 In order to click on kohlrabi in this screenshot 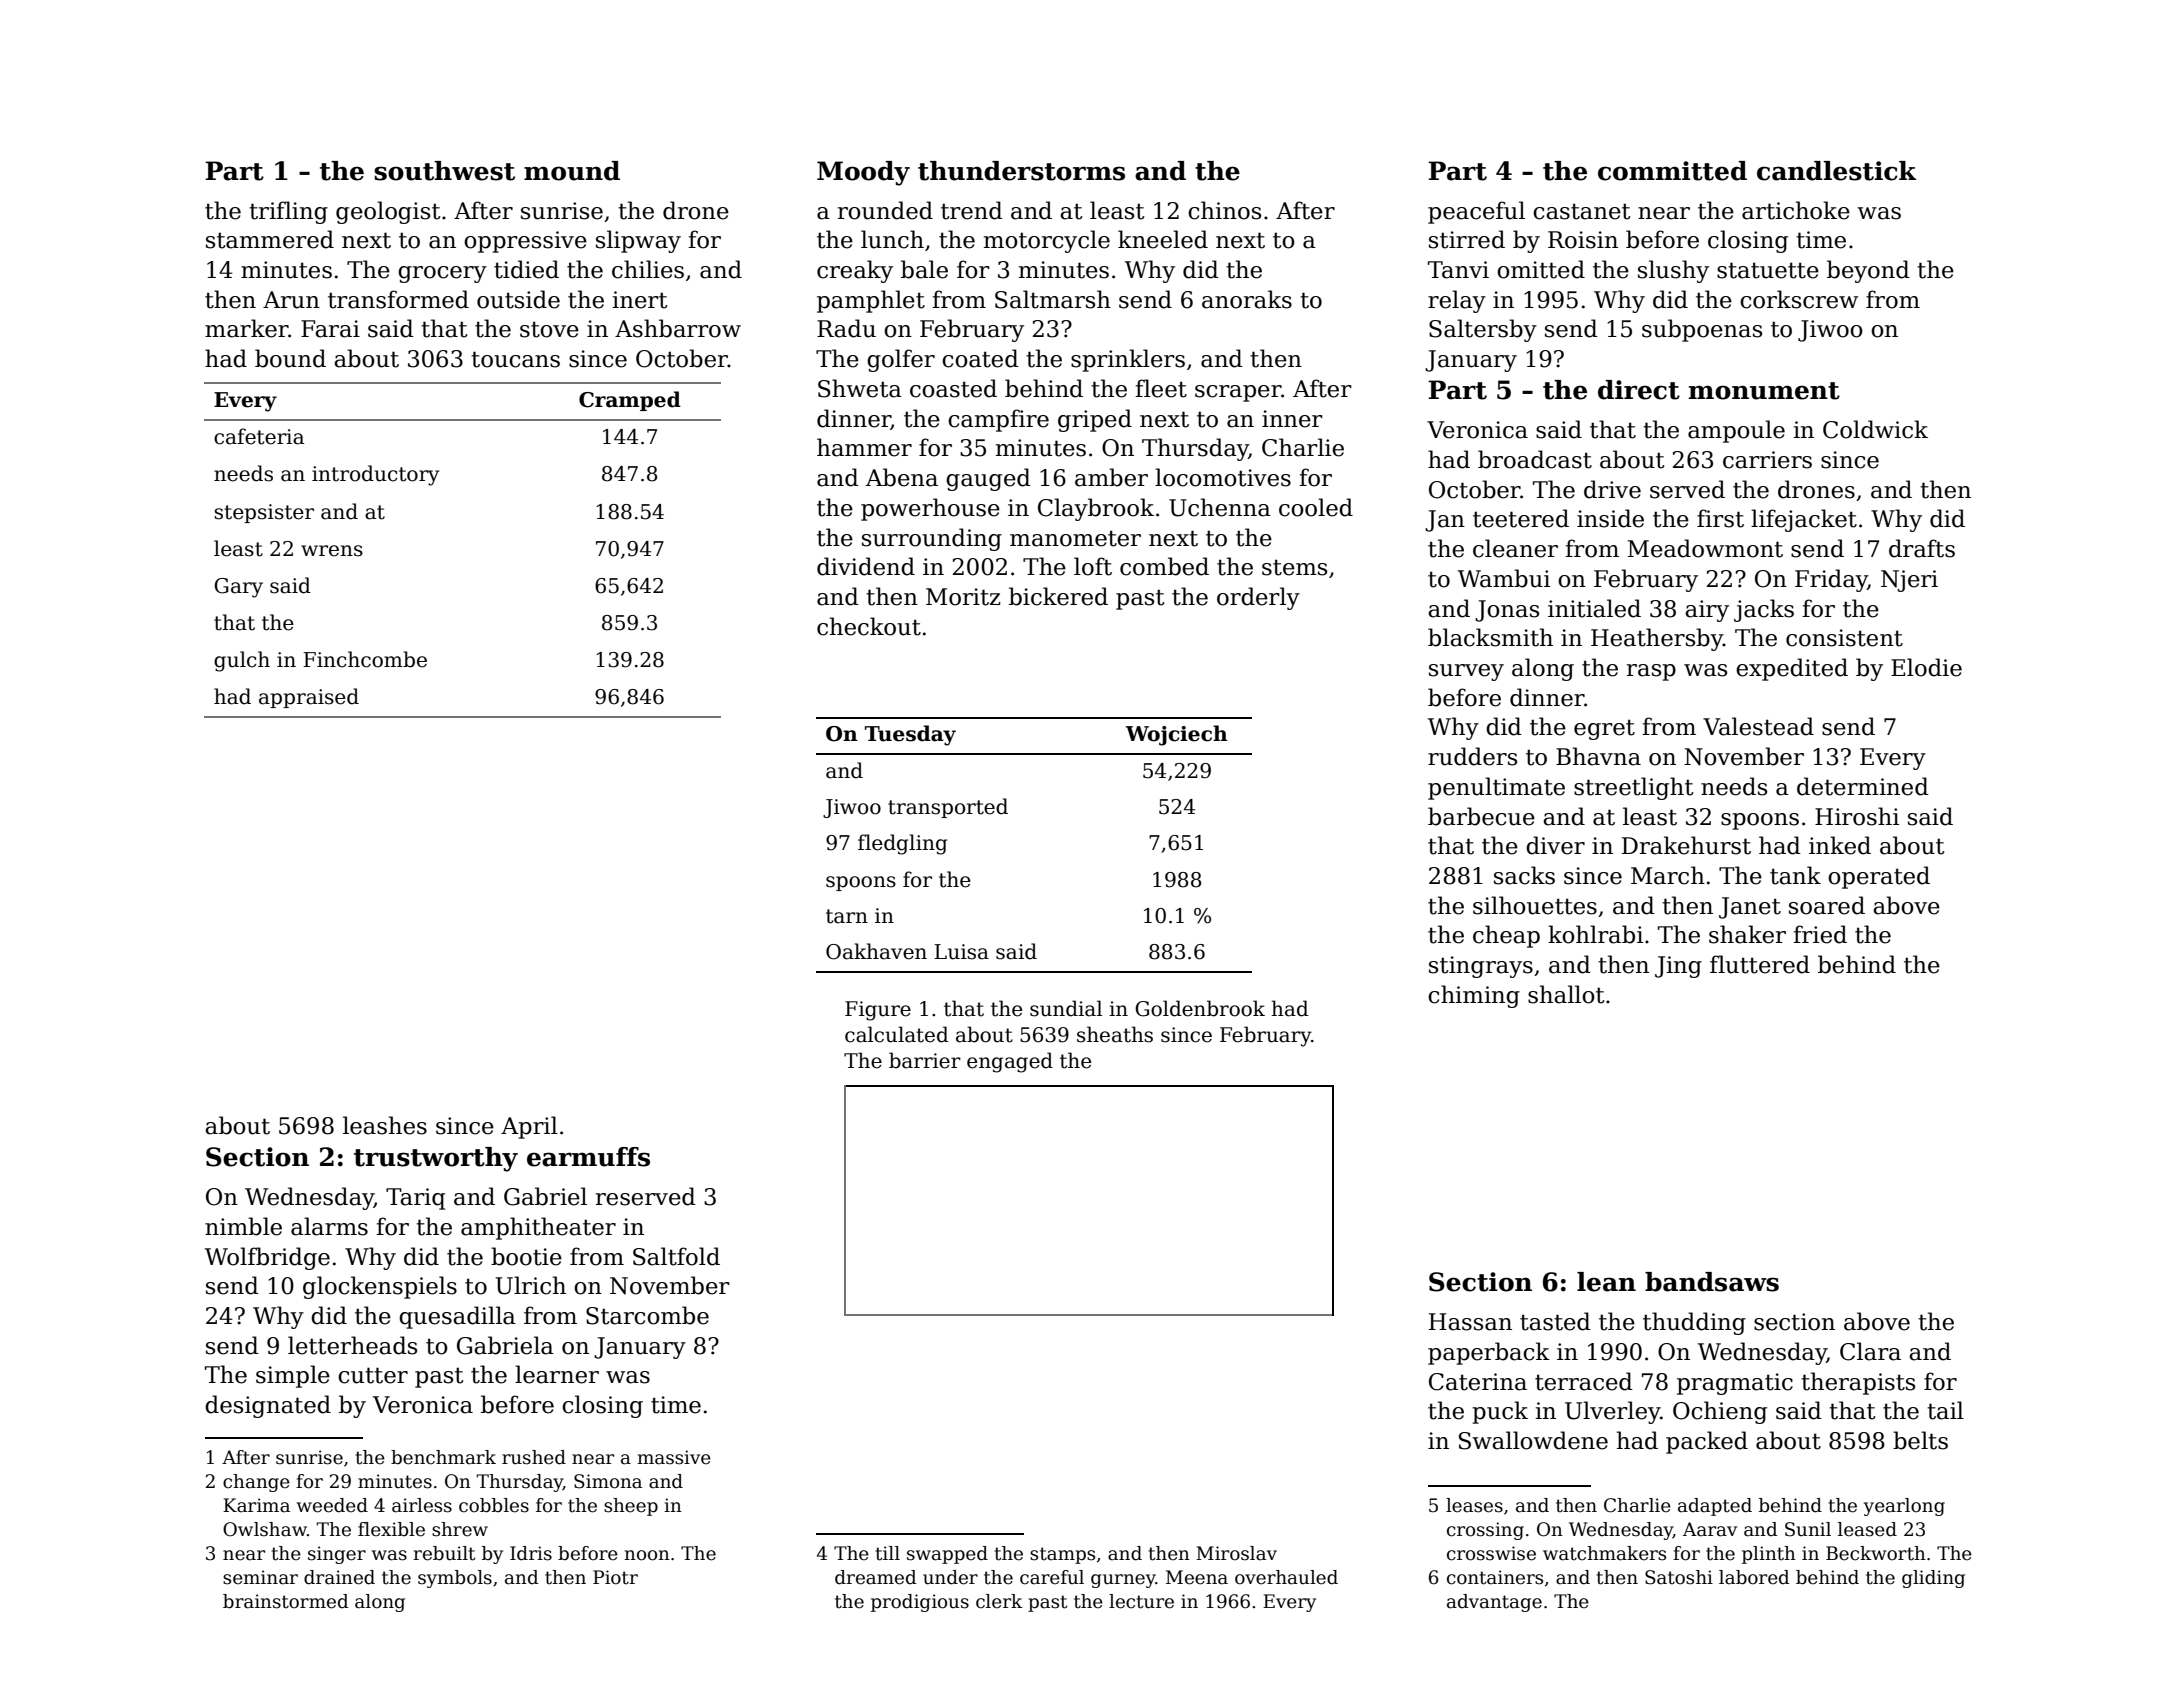, I will do `click(1595, 934)`.
